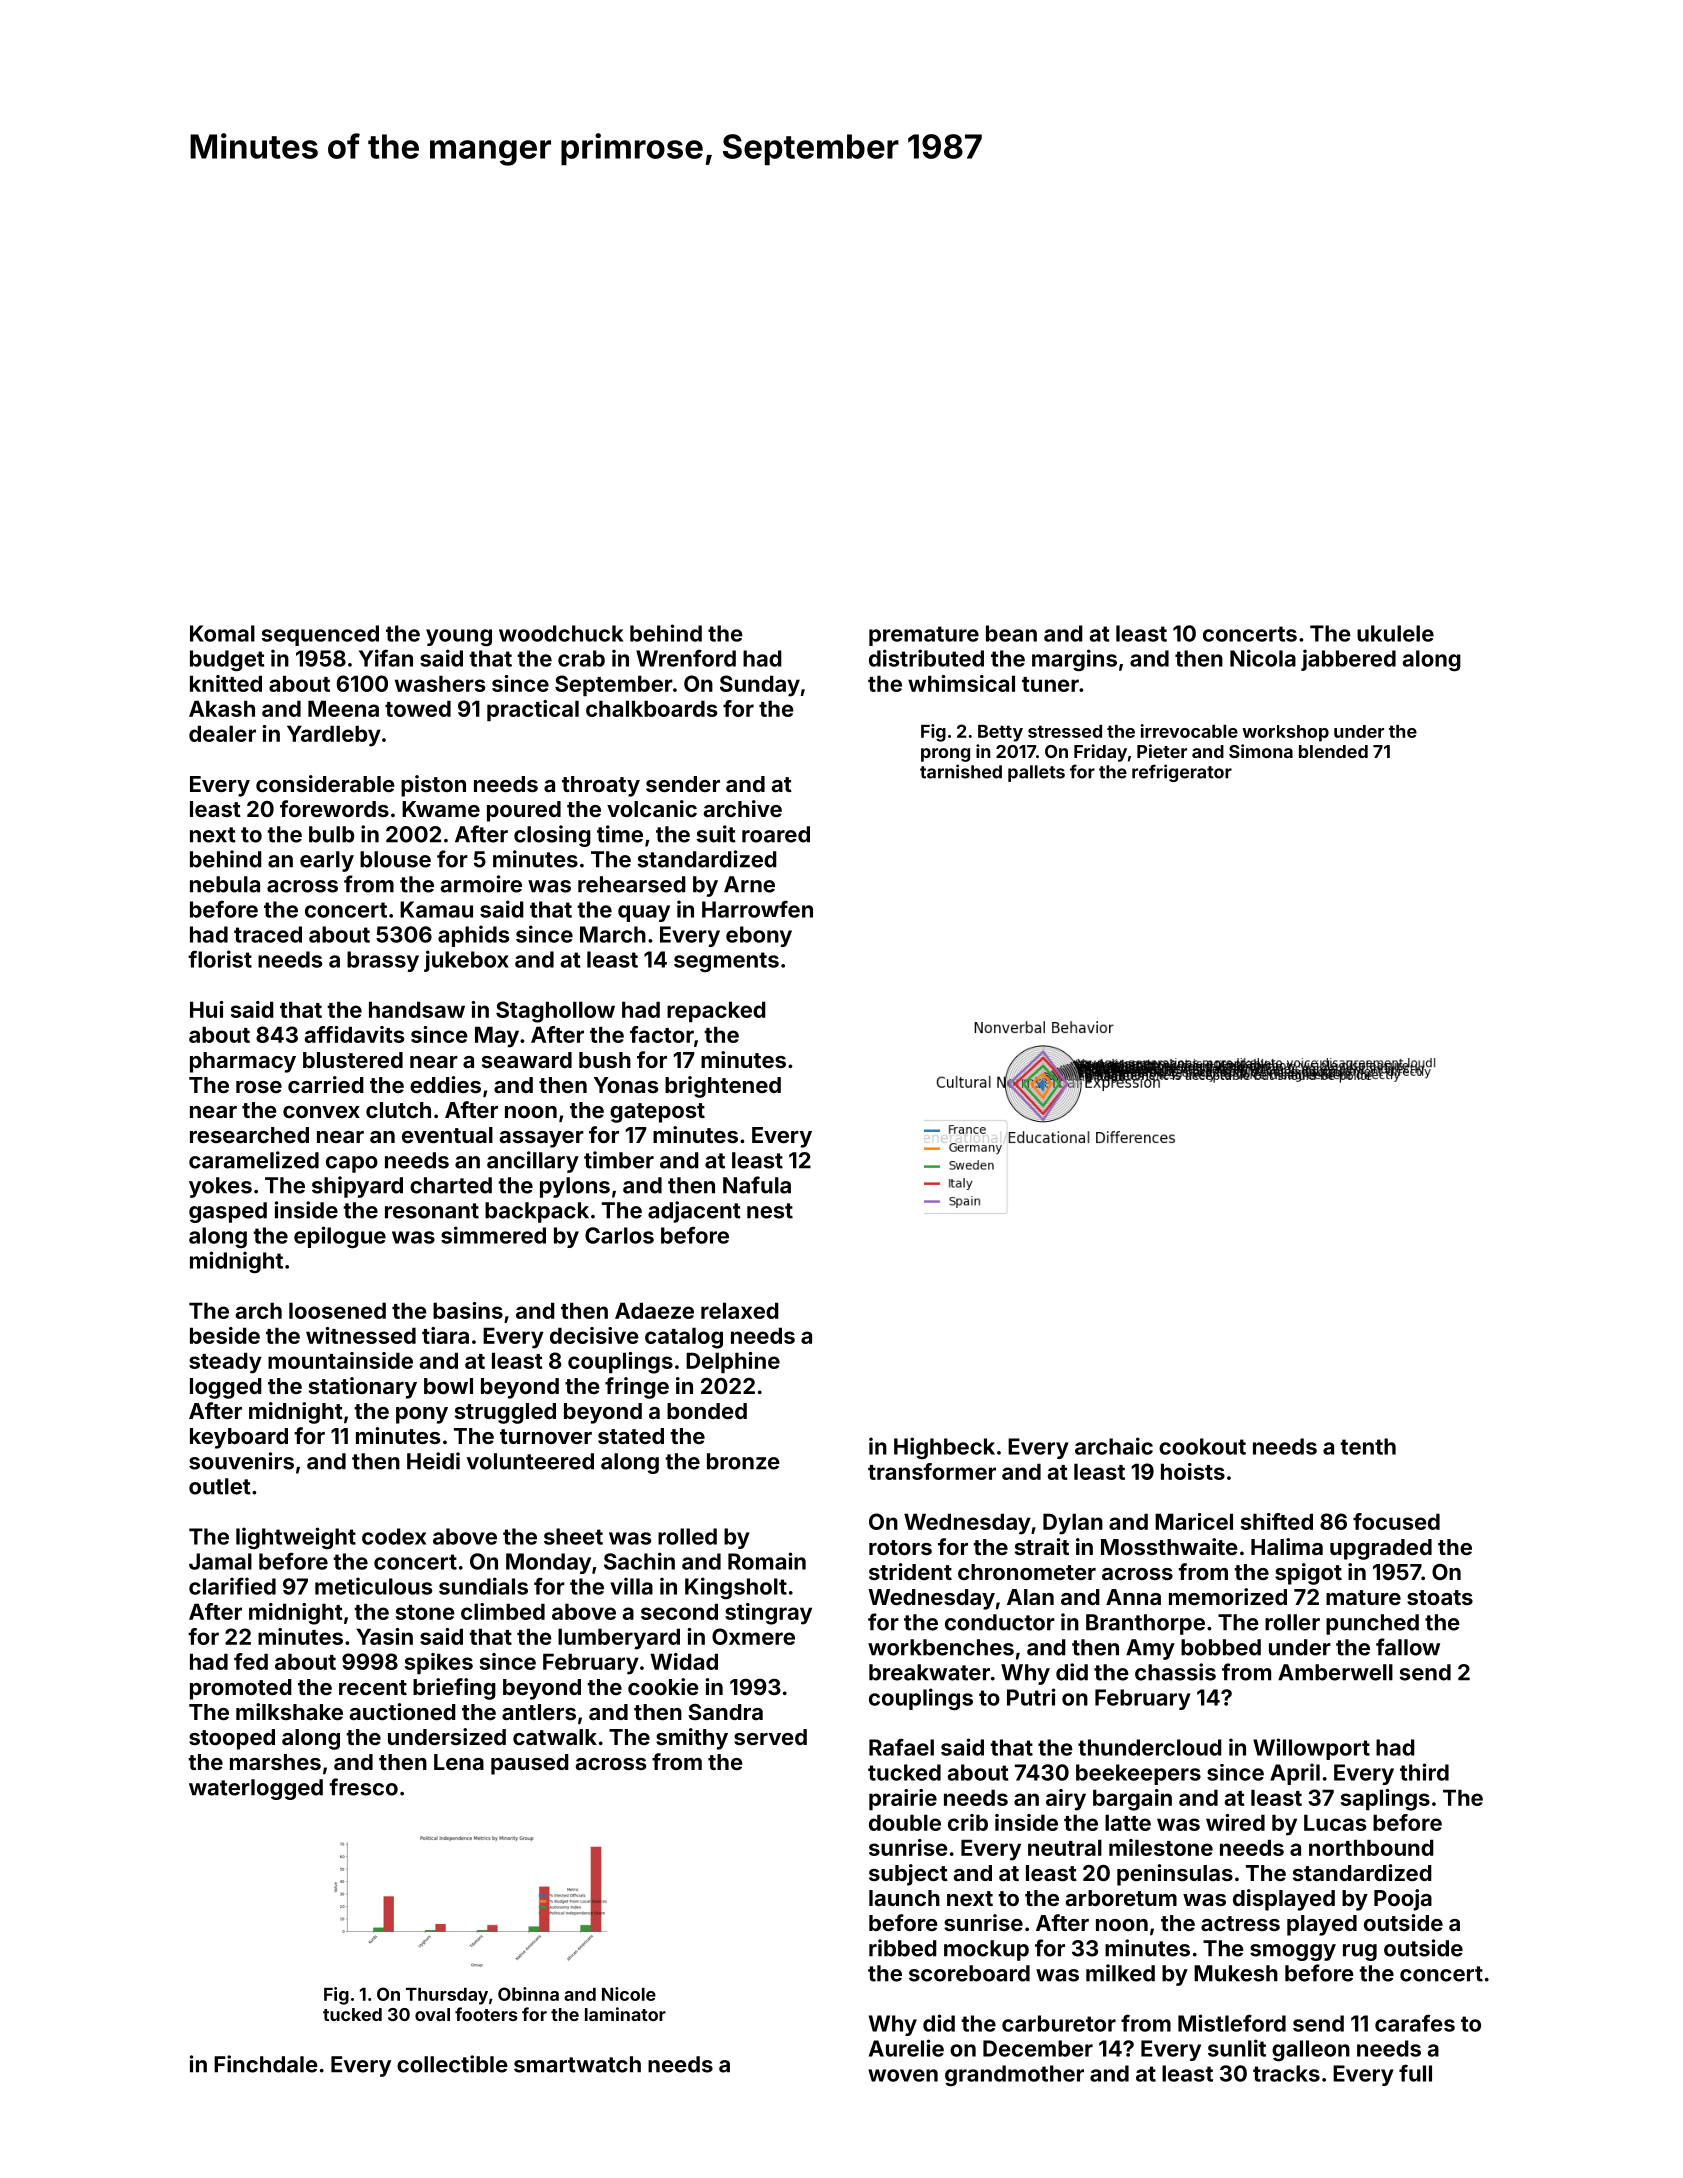 The width and height of the screenshot is (1683, 2178). What do you see at coordinates (686, 658) in the screenshot?
I see `Wrenford` at bounding box center [686, 658].
